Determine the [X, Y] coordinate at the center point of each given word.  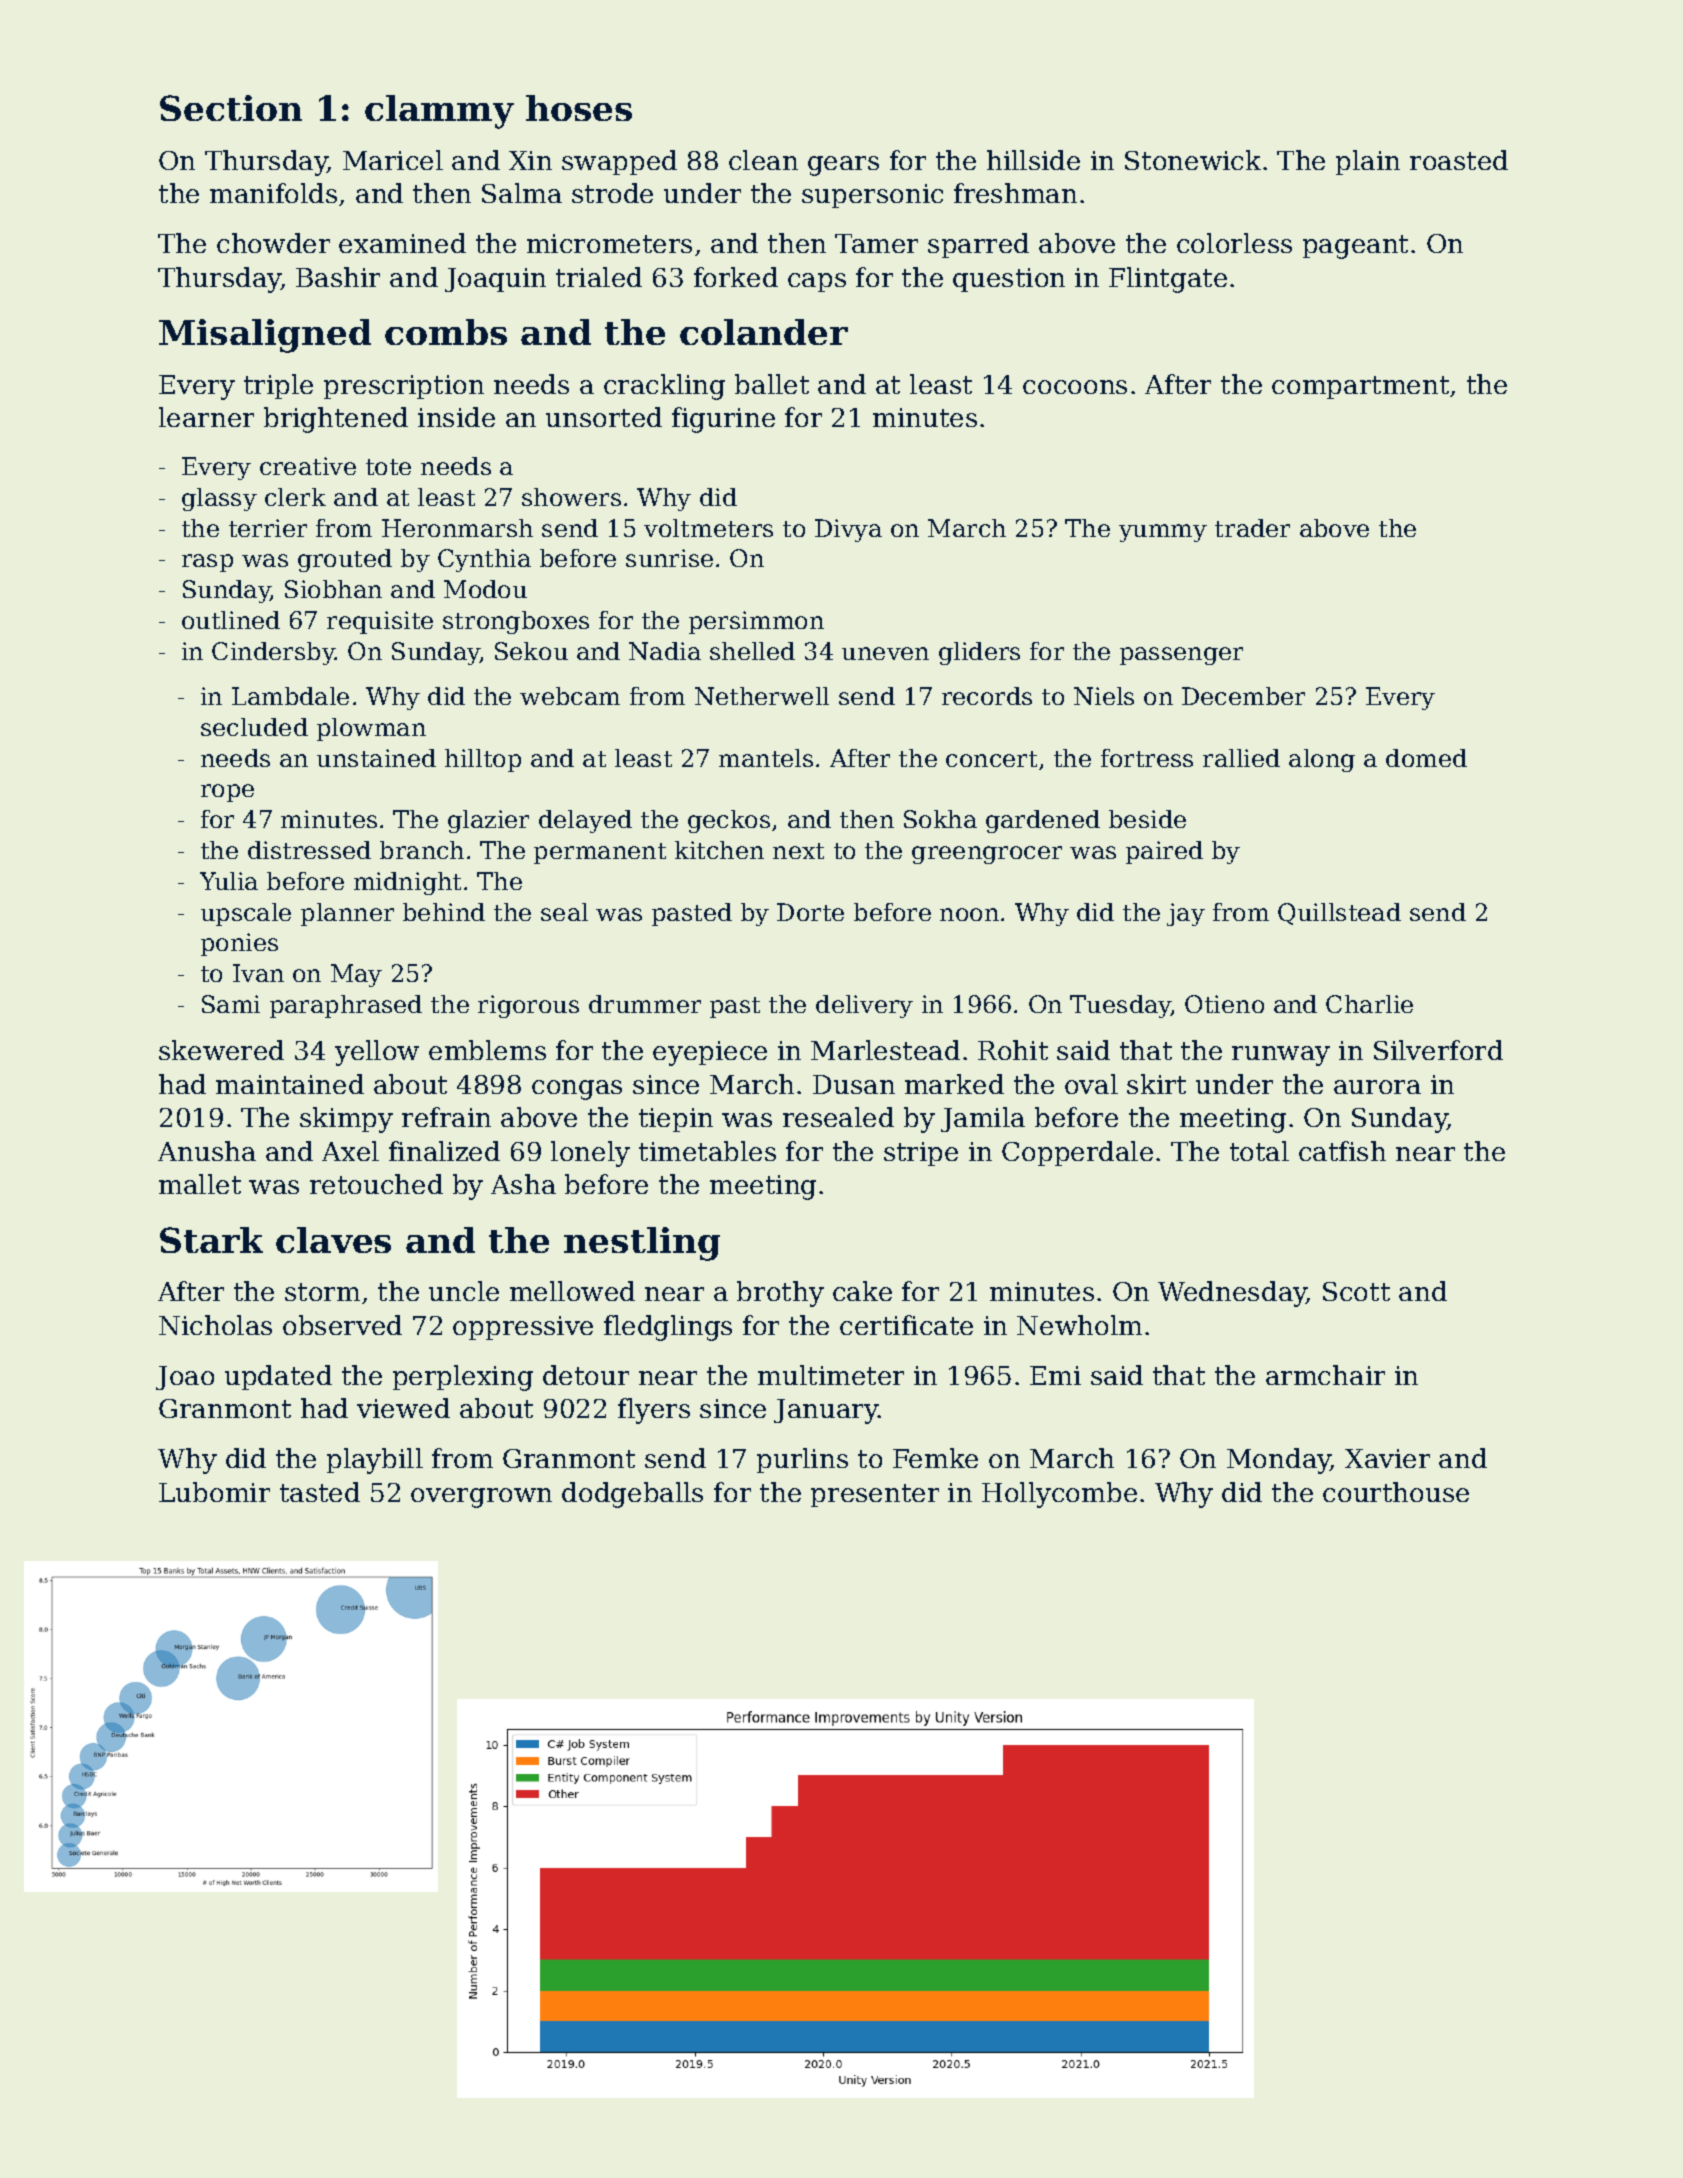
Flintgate [1168, 280]
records [987, 696]
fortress [1147, 758]
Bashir [338, 277]
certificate [906, 1325]
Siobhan [333, 589]
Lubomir [214, 1492]
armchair [1325, 1375]
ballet [772, 384]
